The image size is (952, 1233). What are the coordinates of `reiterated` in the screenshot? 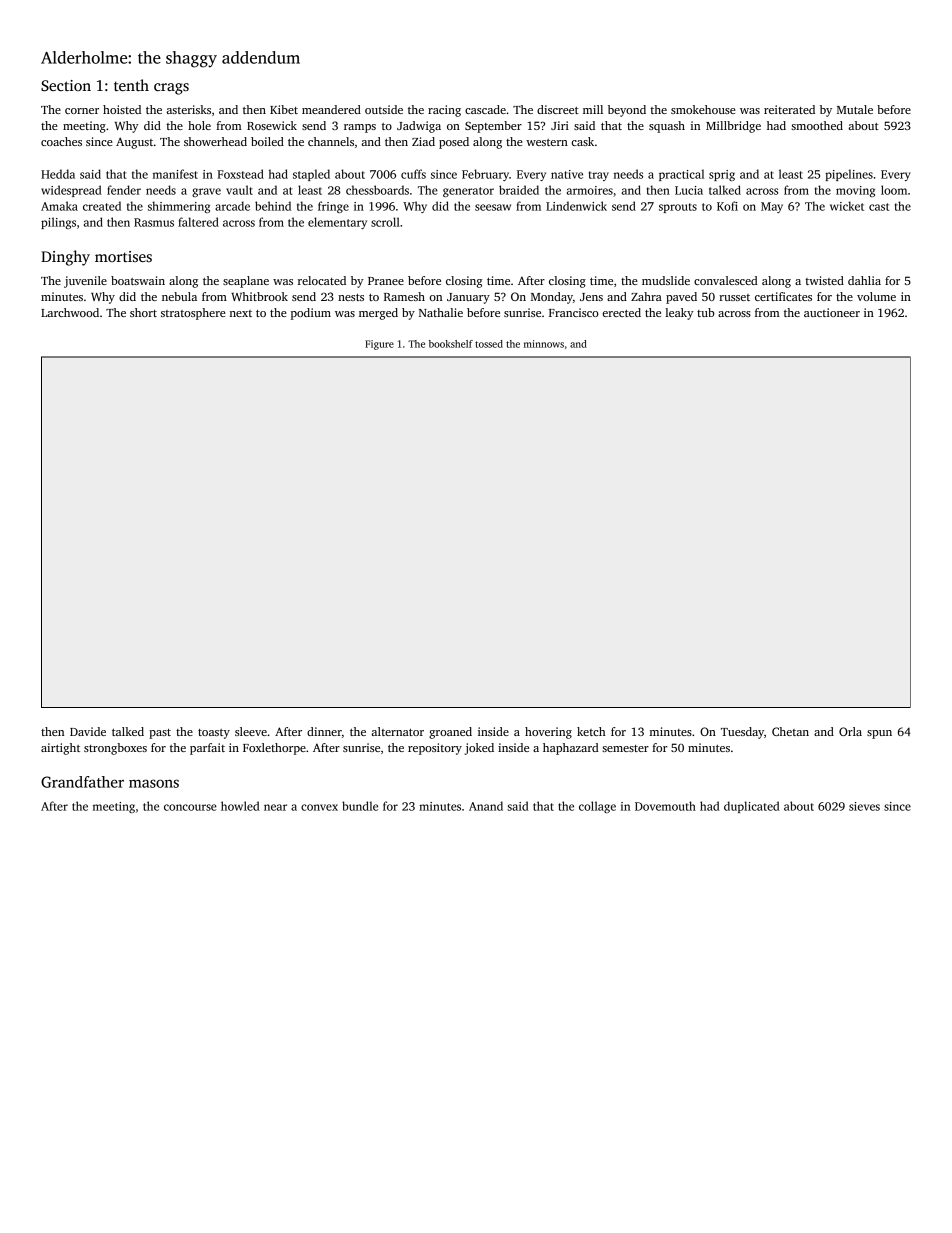 It's located at (789, 109).
